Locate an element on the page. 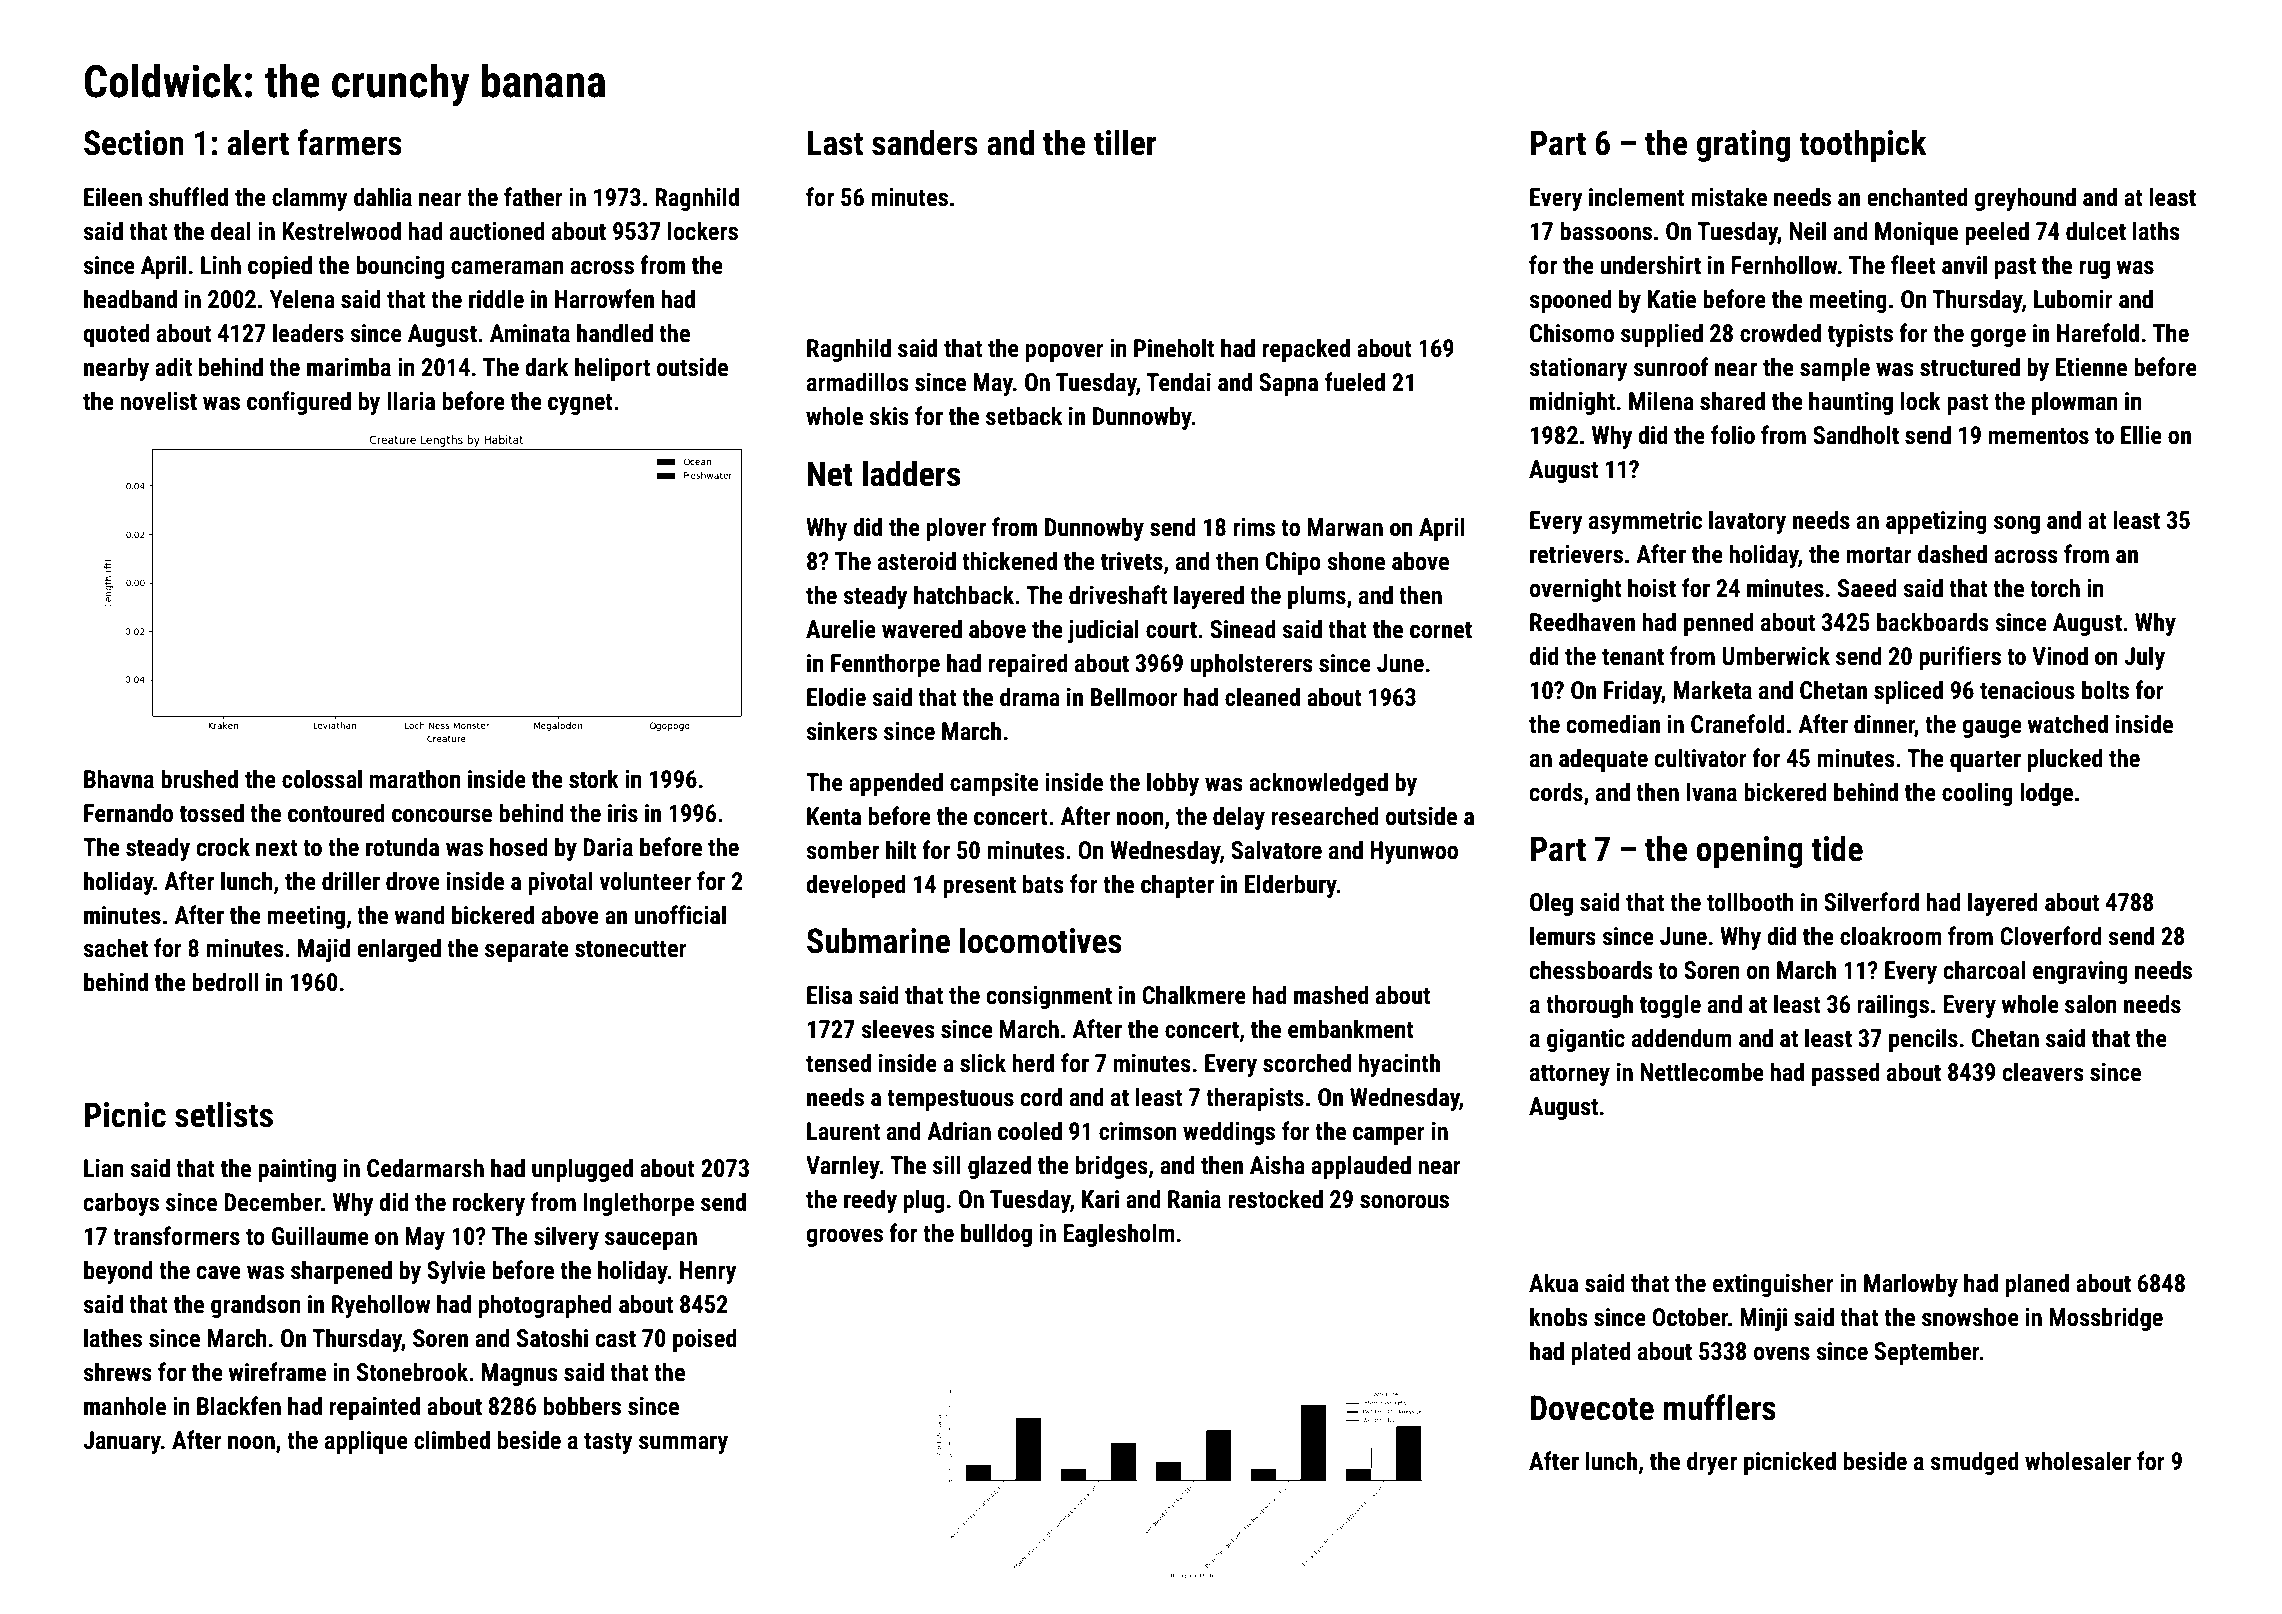  tasty is located at coordinates (608, 1443).
